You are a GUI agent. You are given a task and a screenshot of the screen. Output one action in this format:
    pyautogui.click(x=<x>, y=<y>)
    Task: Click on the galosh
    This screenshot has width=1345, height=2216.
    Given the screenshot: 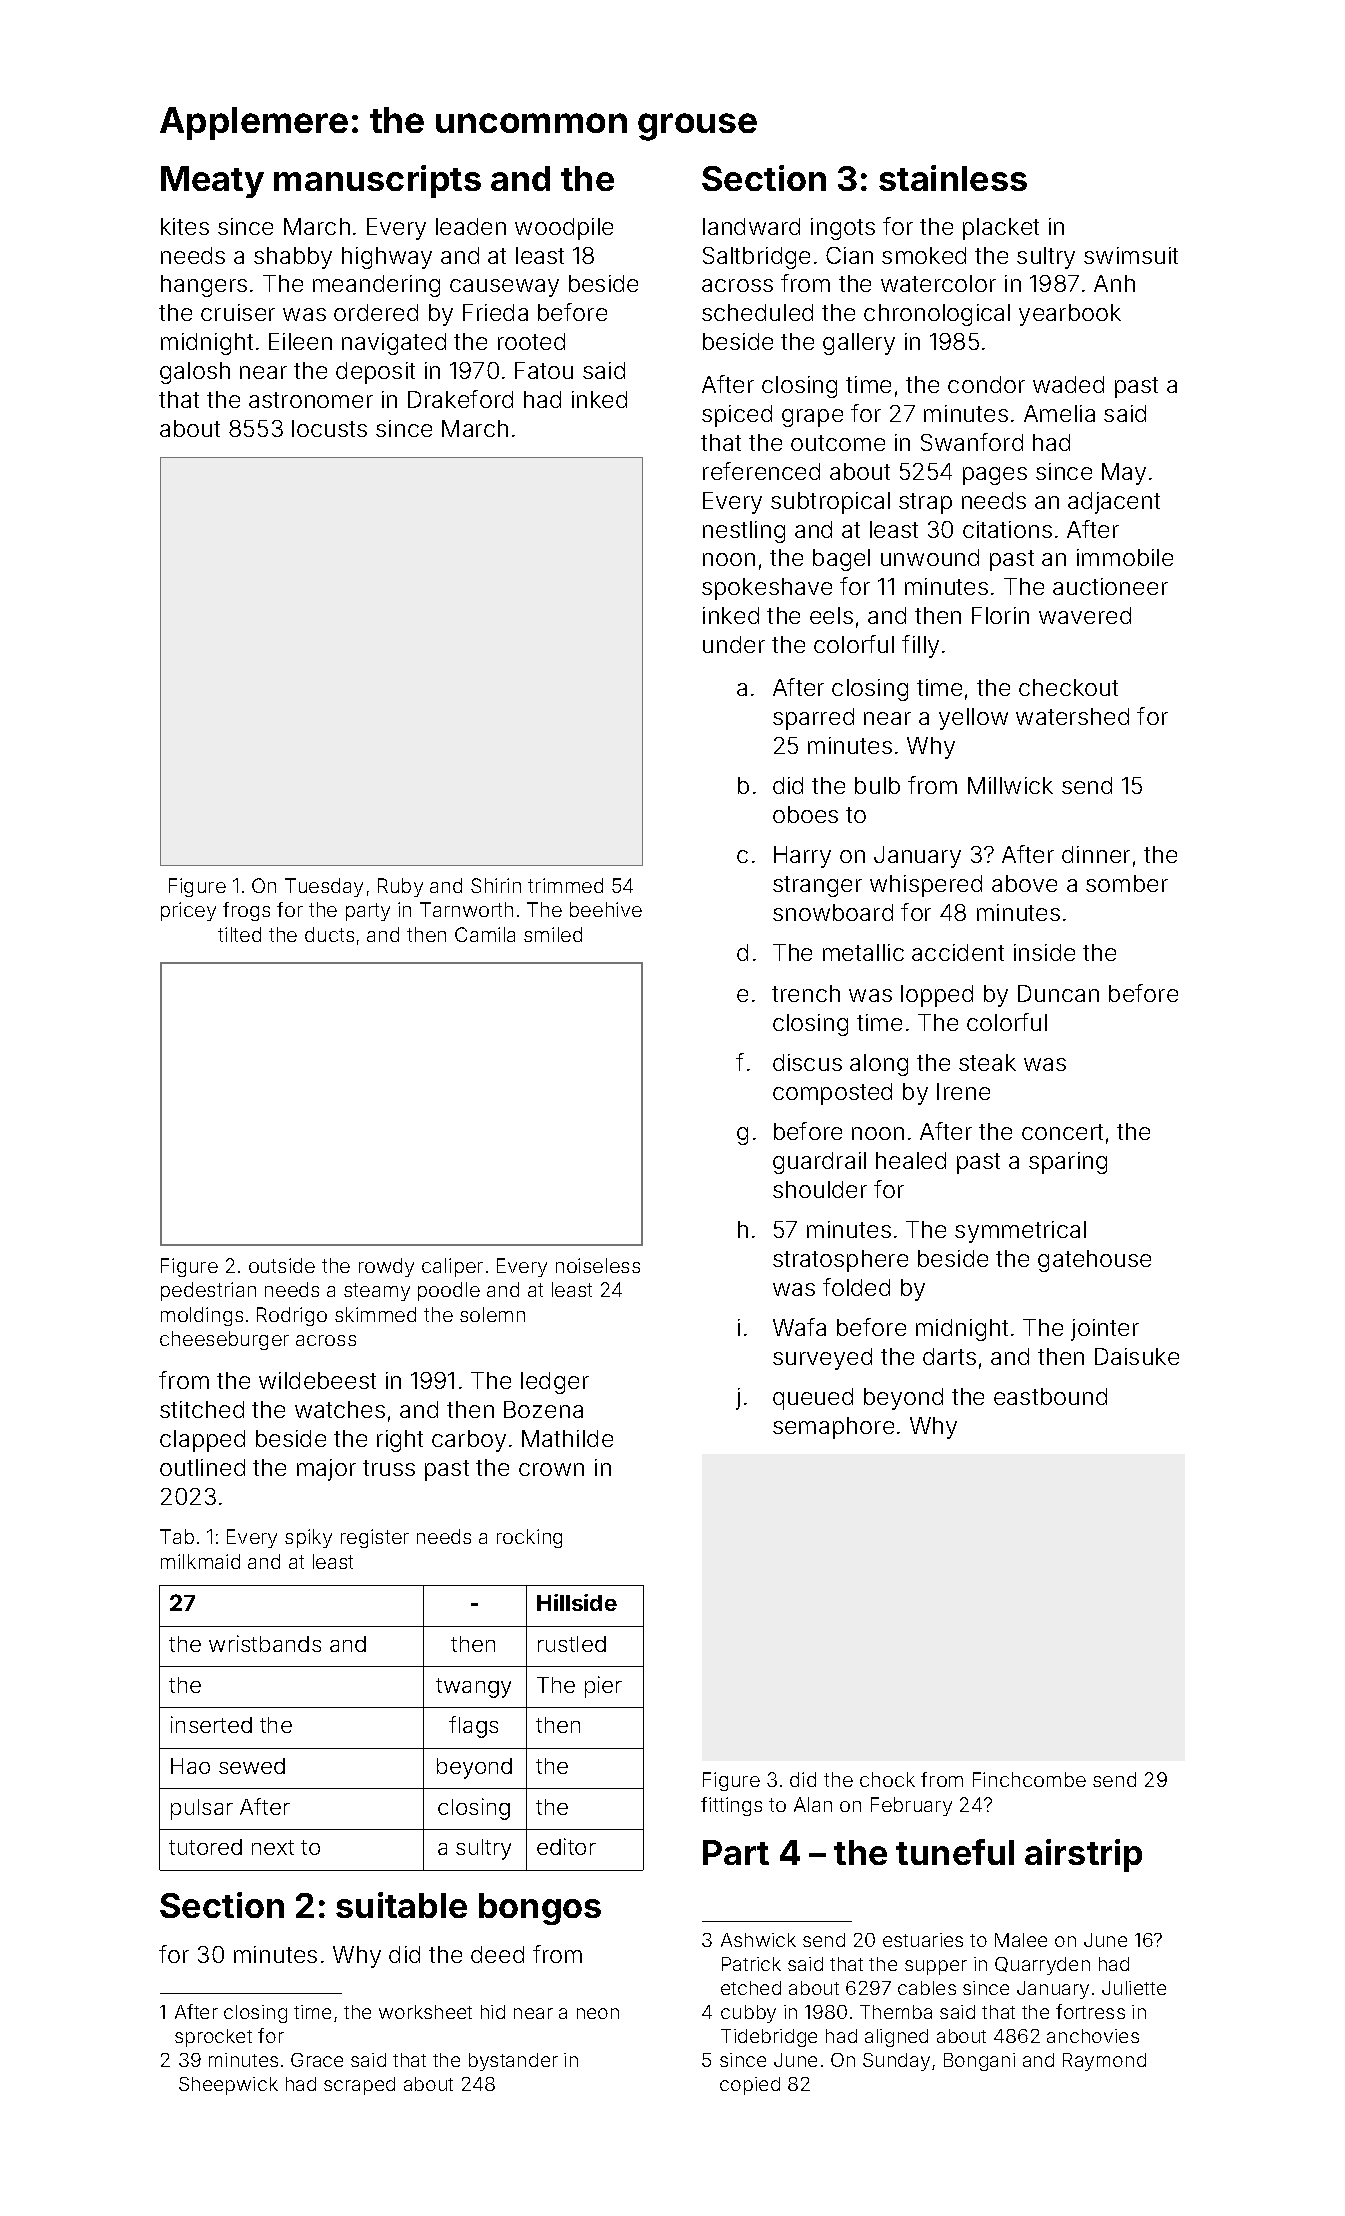 What is the action you would take?
    pyautogui.click(x=195, y=373)
